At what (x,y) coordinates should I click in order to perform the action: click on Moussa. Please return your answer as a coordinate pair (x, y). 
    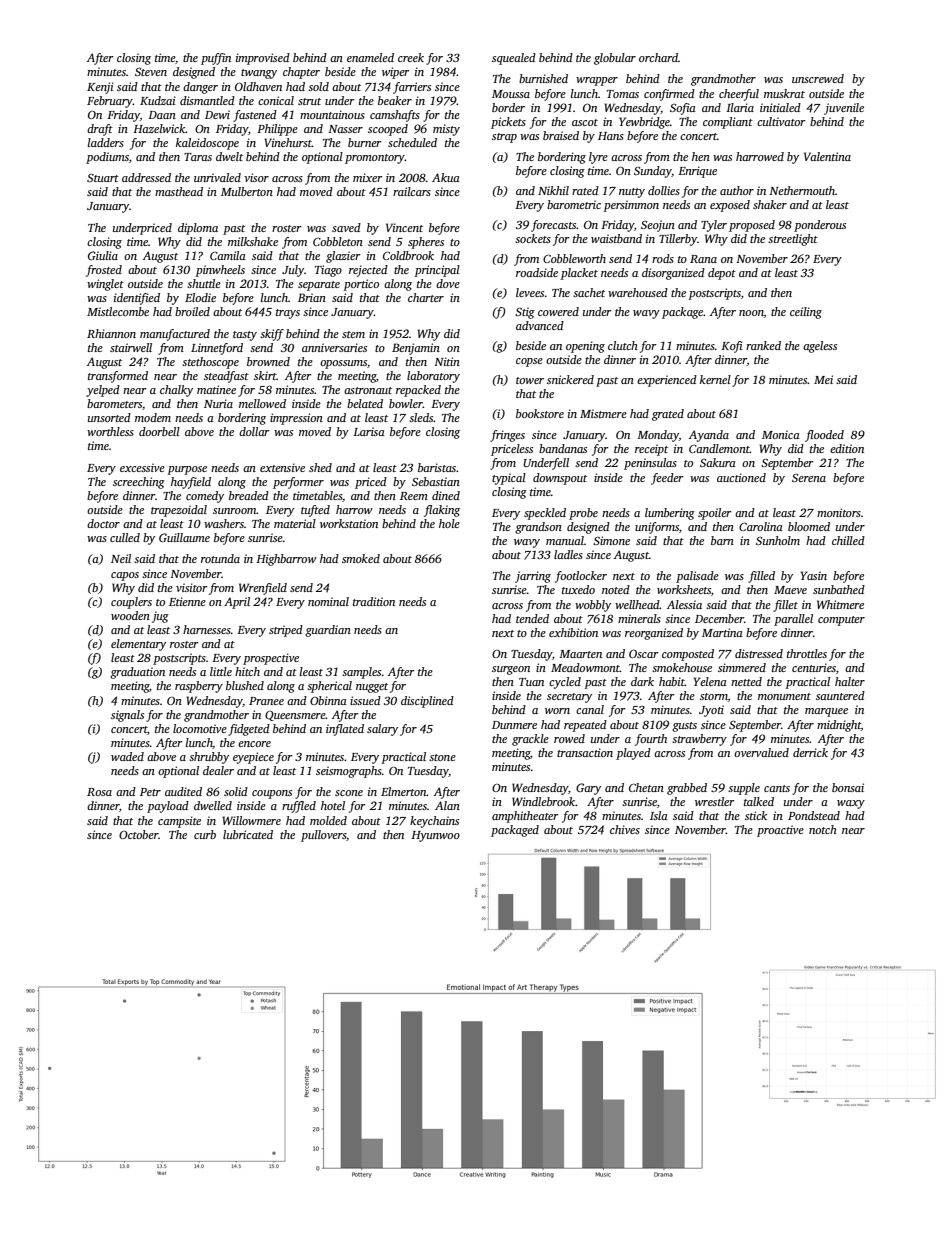
    Looking at the image, I should click on (511, 94).
